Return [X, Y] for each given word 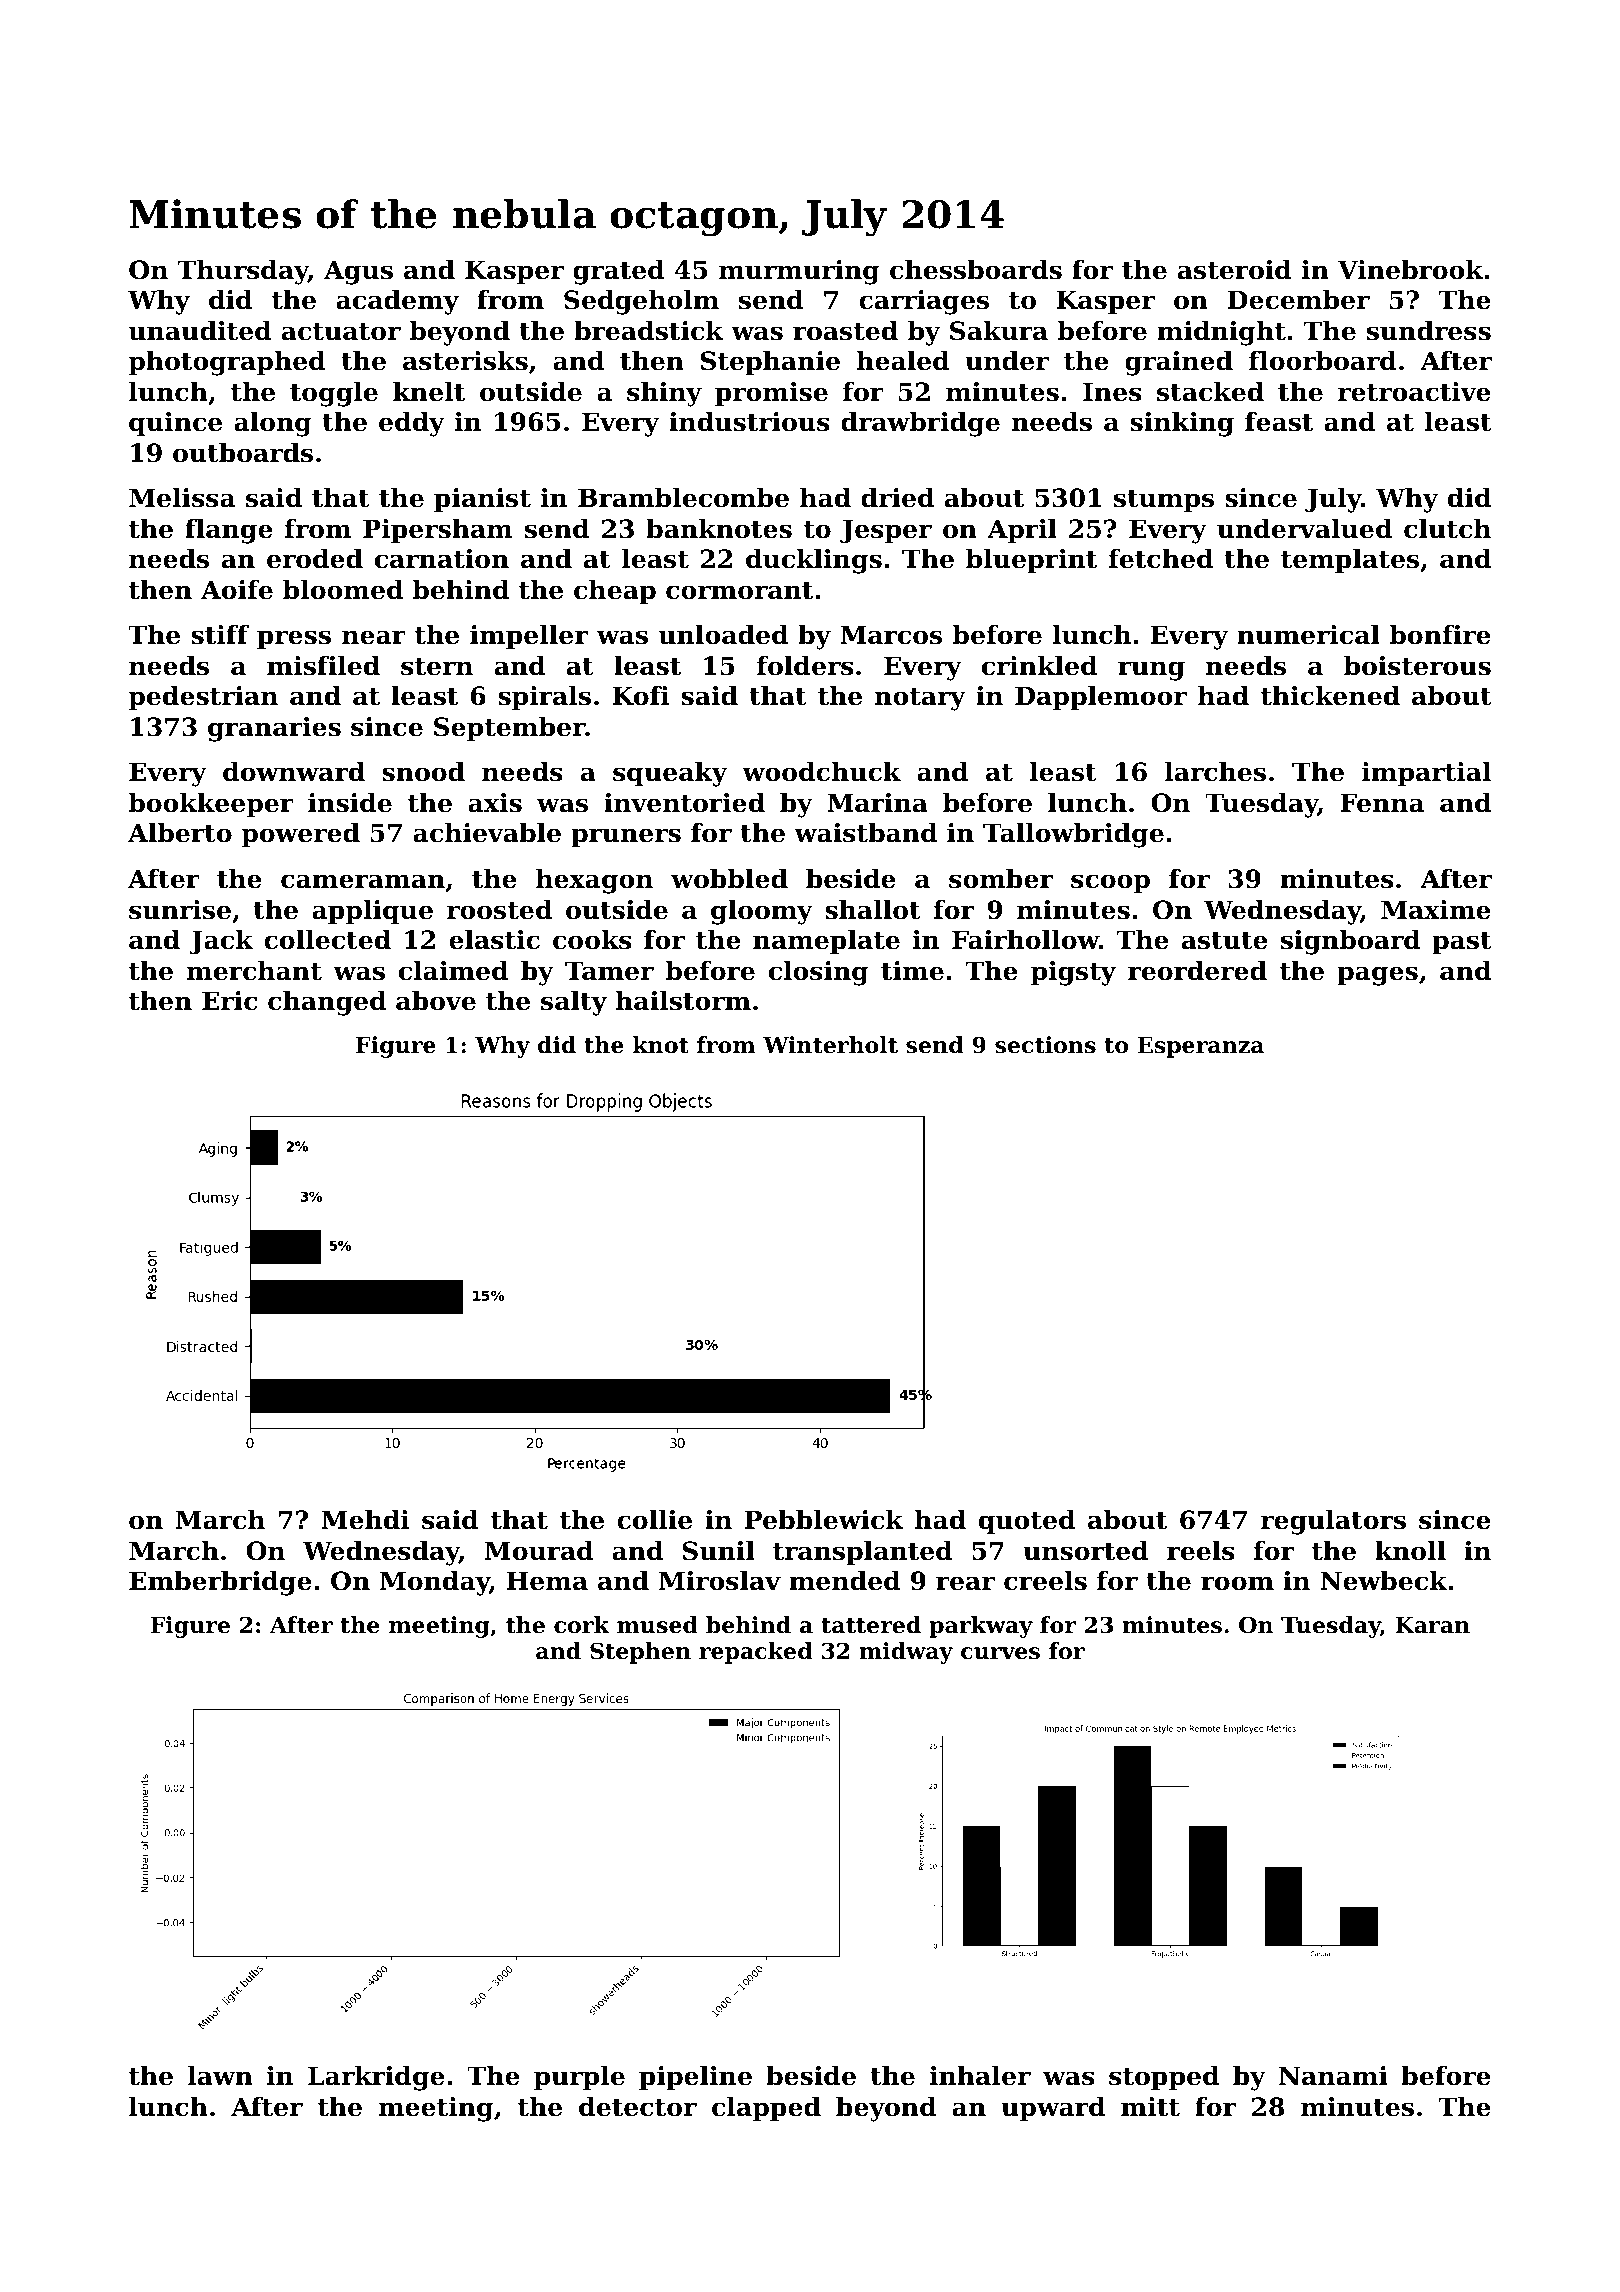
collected [327, 940]
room [1237, 1583]
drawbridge [920, 424]
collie [654, 1520]
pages [1377, 976]
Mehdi [365, 1520]
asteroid [1235, 270]
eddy [412, 424]
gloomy [762, 912]
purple [579, 2078]
